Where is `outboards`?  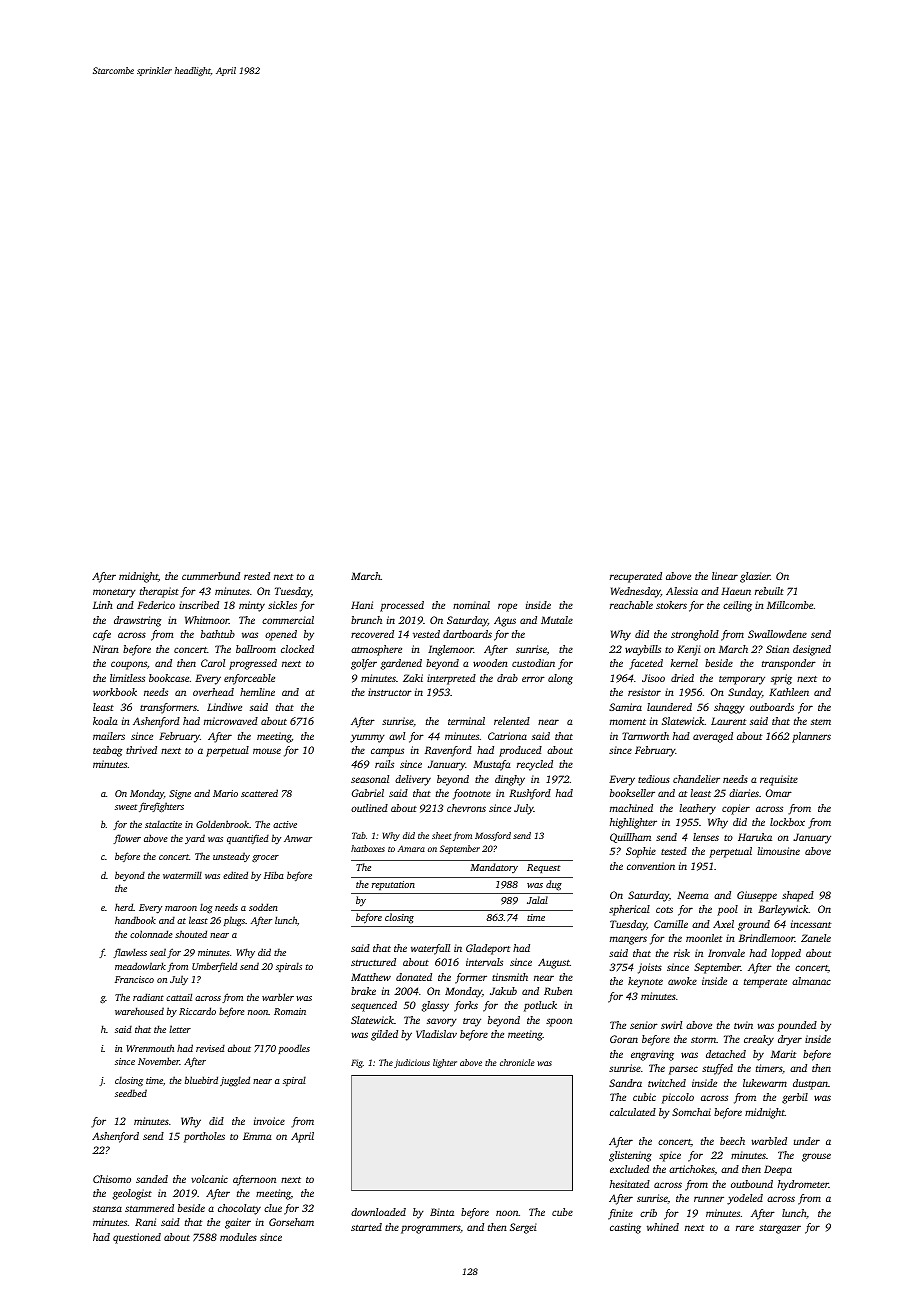 outboards is located at coordinates (772, 707).
